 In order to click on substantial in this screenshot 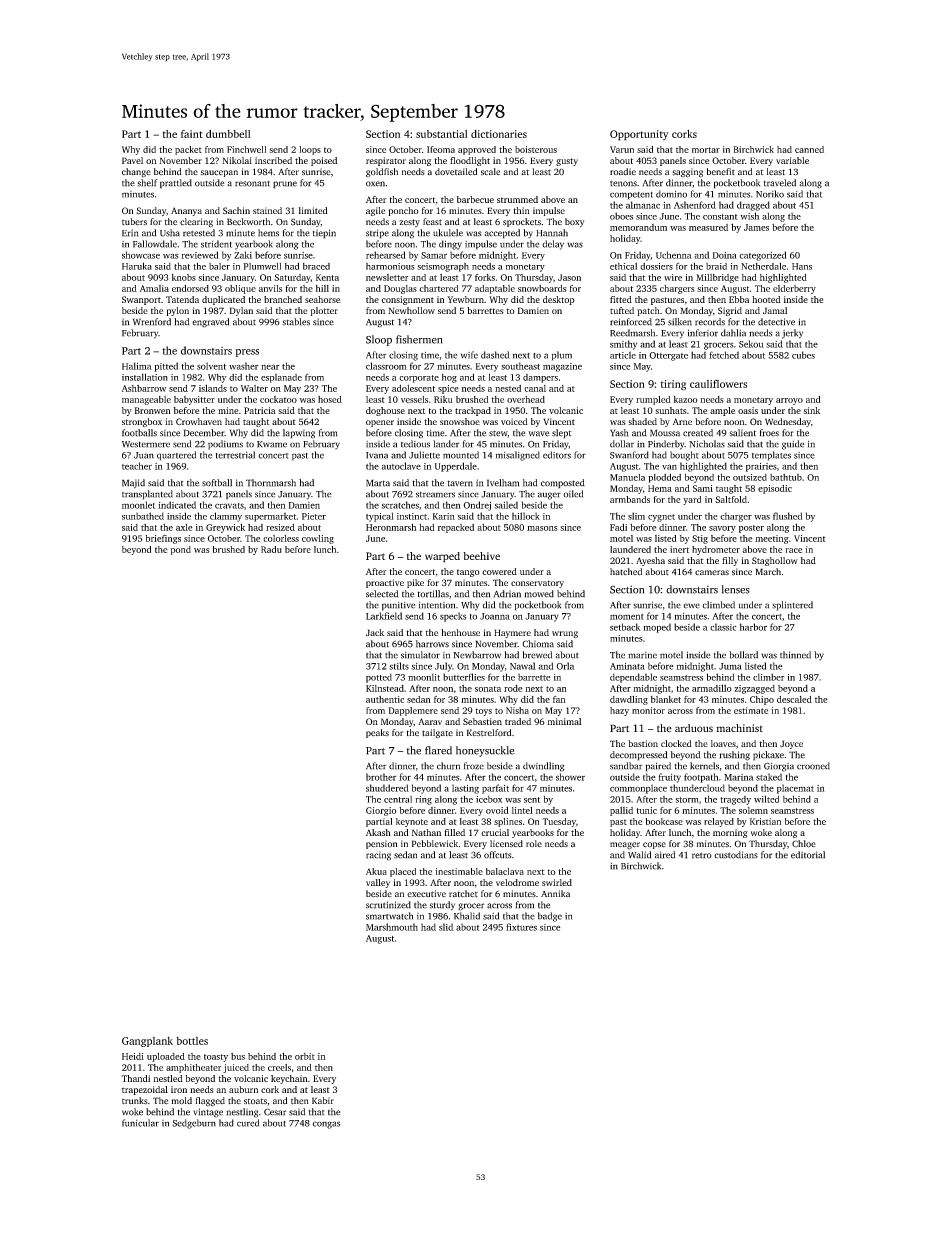, I will do `click(441, 134)`.
